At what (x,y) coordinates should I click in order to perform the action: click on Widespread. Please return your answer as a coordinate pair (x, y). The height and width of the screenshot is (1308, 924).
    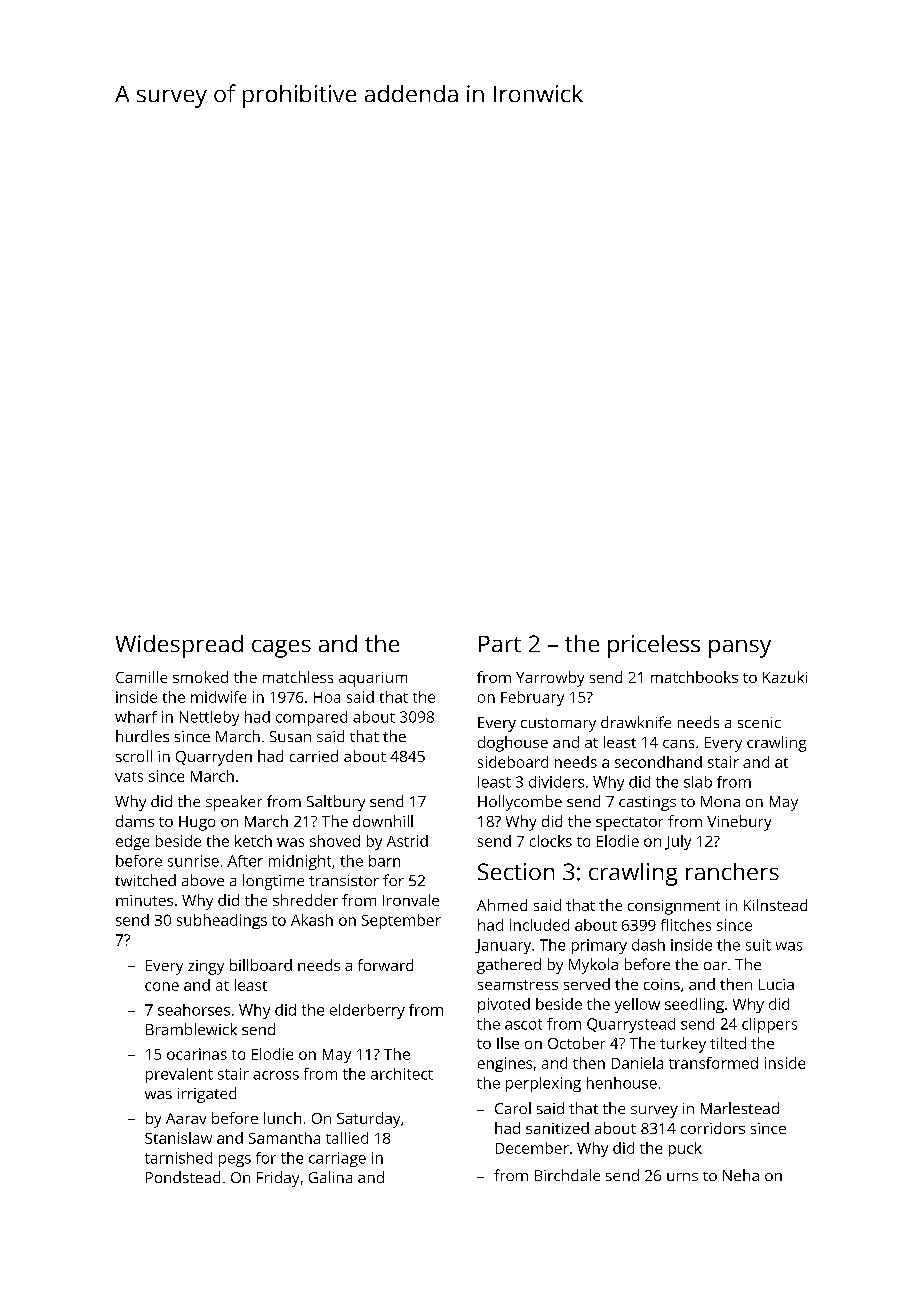
    Looking at the image, I should click on (179, 646).
